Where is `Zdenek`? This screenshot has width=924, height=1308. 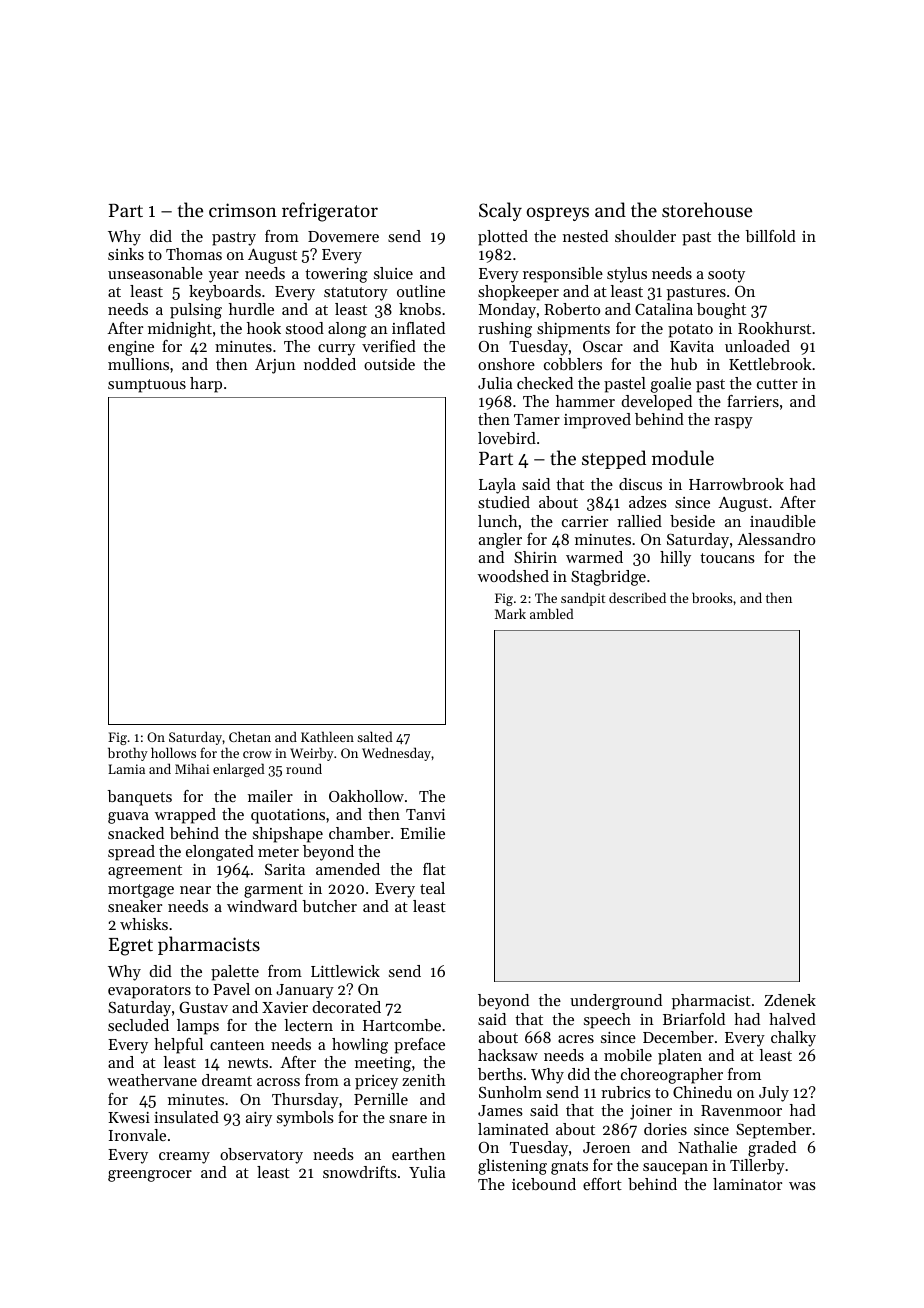 Zdenek is located at coordinates (790, 1000).
